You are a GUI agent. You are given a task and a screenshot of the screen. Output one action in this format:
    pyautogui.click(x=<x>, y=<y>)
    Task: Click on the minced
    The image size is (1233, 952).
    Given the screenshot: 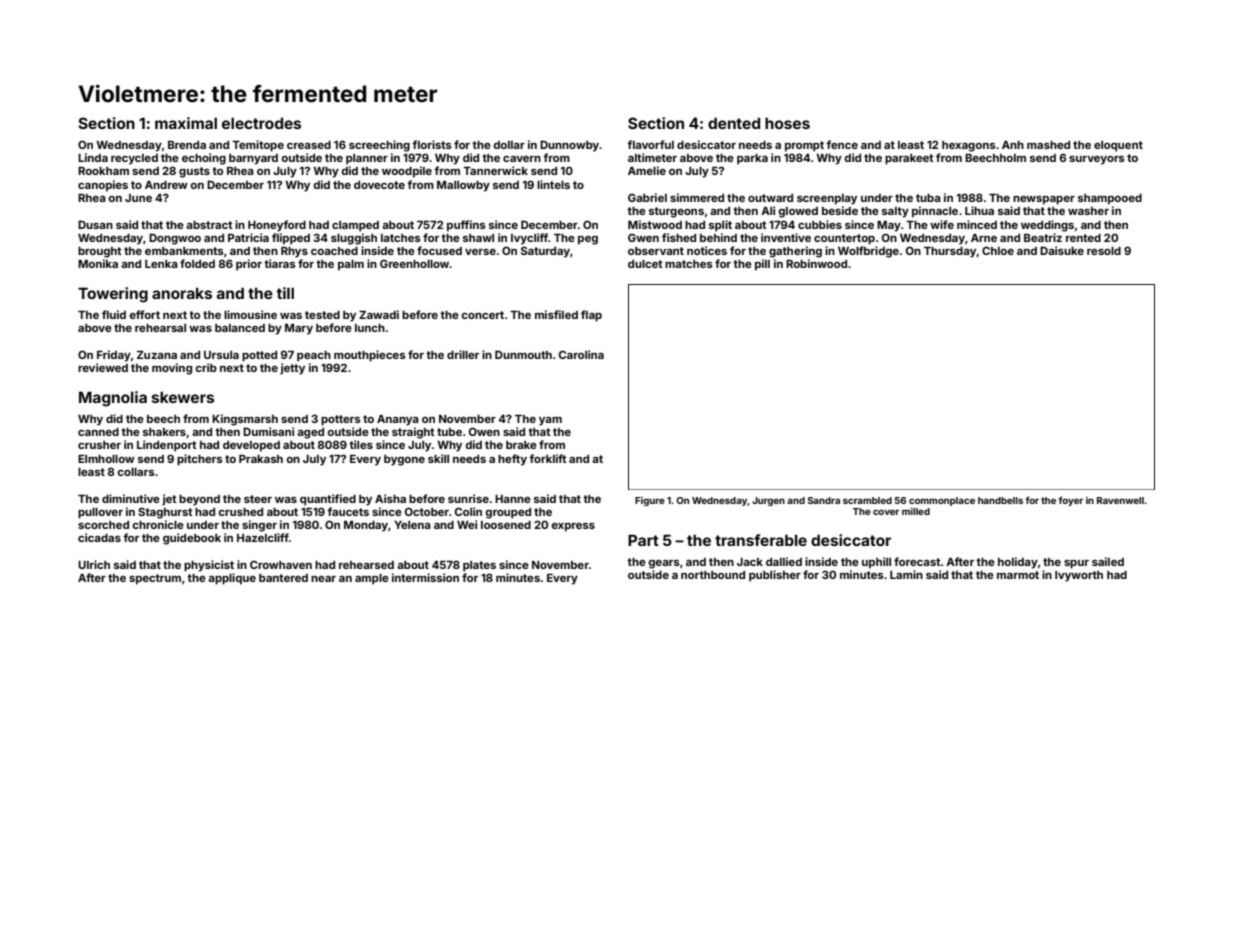 What is the action you would take?
    pyautogui.click(x=977, y=224)
